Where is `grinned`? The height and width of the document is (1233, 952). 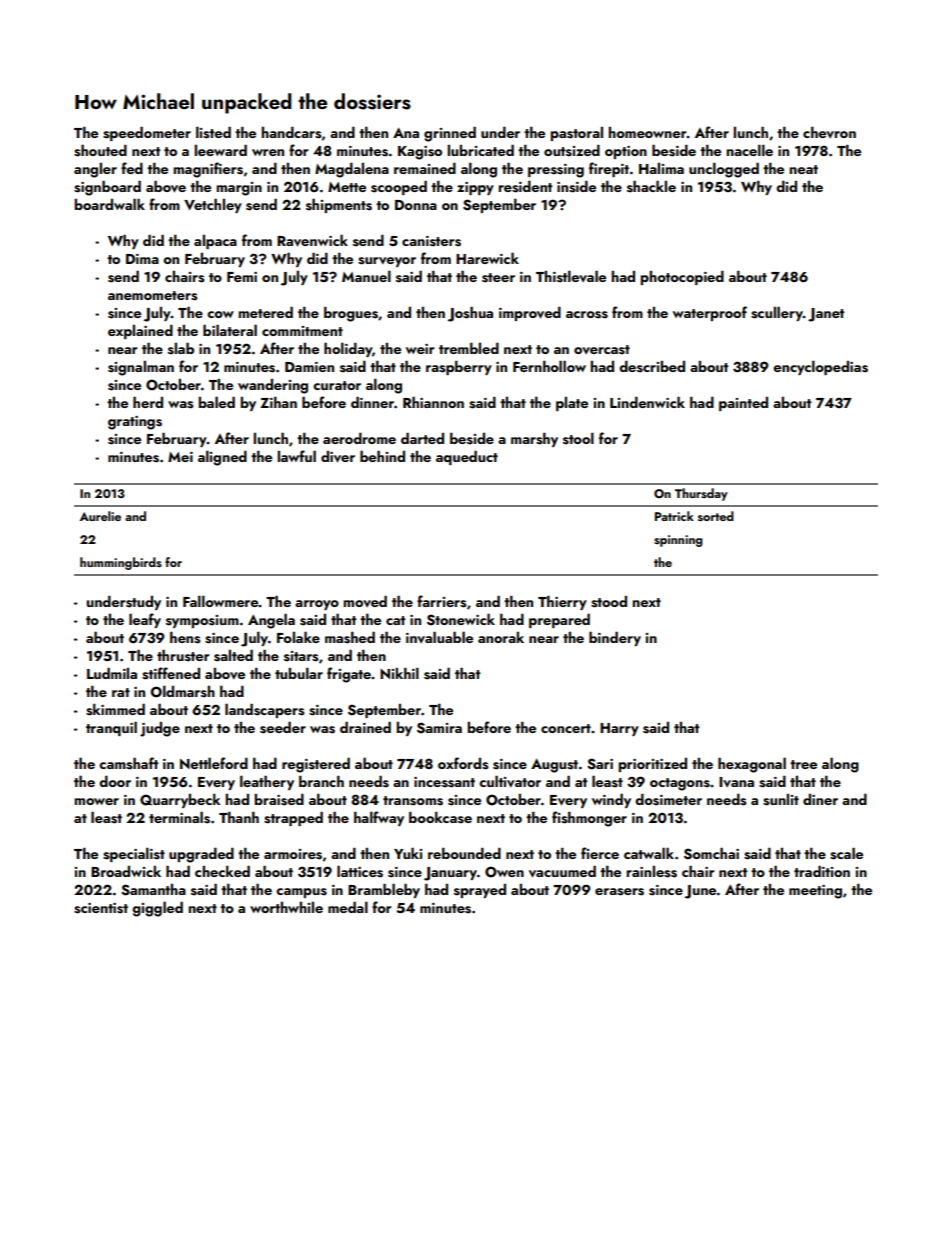 grinned is located at coordinates (450, 134).
